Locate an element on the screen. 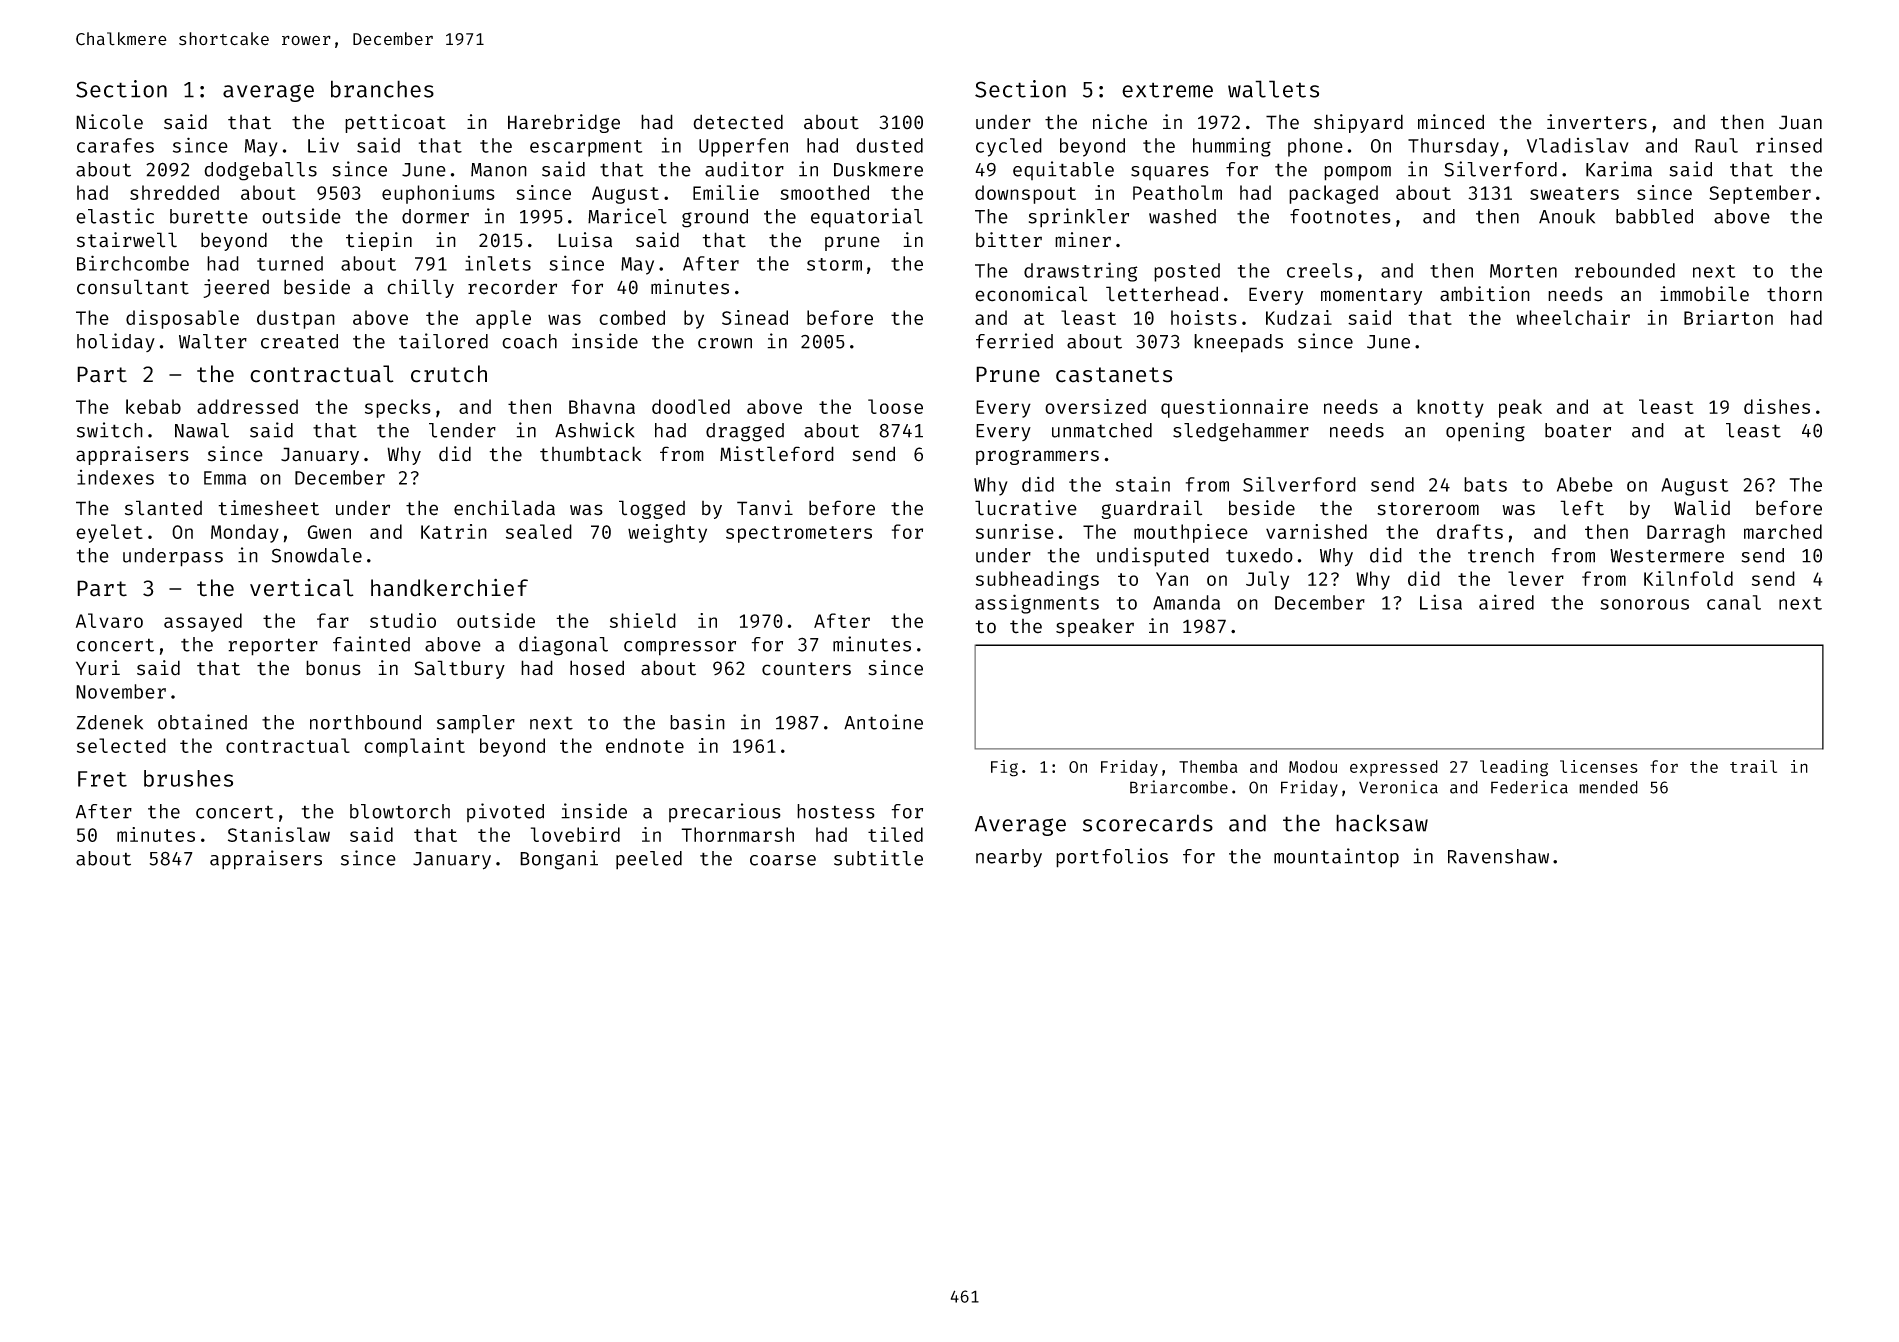  dishes is located at coordinates (1777, 406).
